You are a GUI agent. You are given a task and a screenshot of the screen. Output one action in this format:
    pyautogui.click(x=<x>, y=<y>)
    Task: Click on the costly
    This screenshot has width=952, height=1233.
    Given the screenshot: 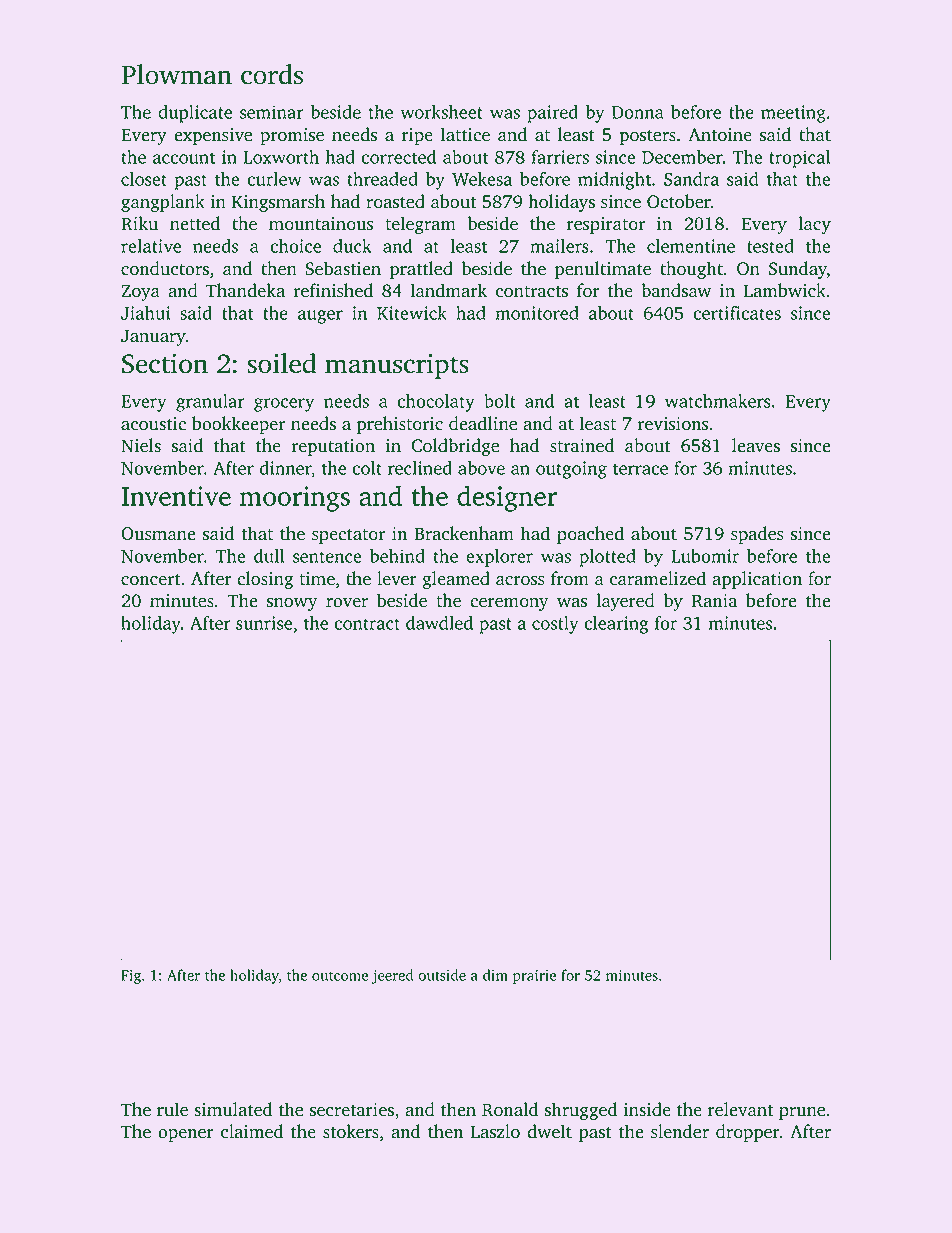 What is the action you would take?
    pyautogui.click(x=555, y=625)
